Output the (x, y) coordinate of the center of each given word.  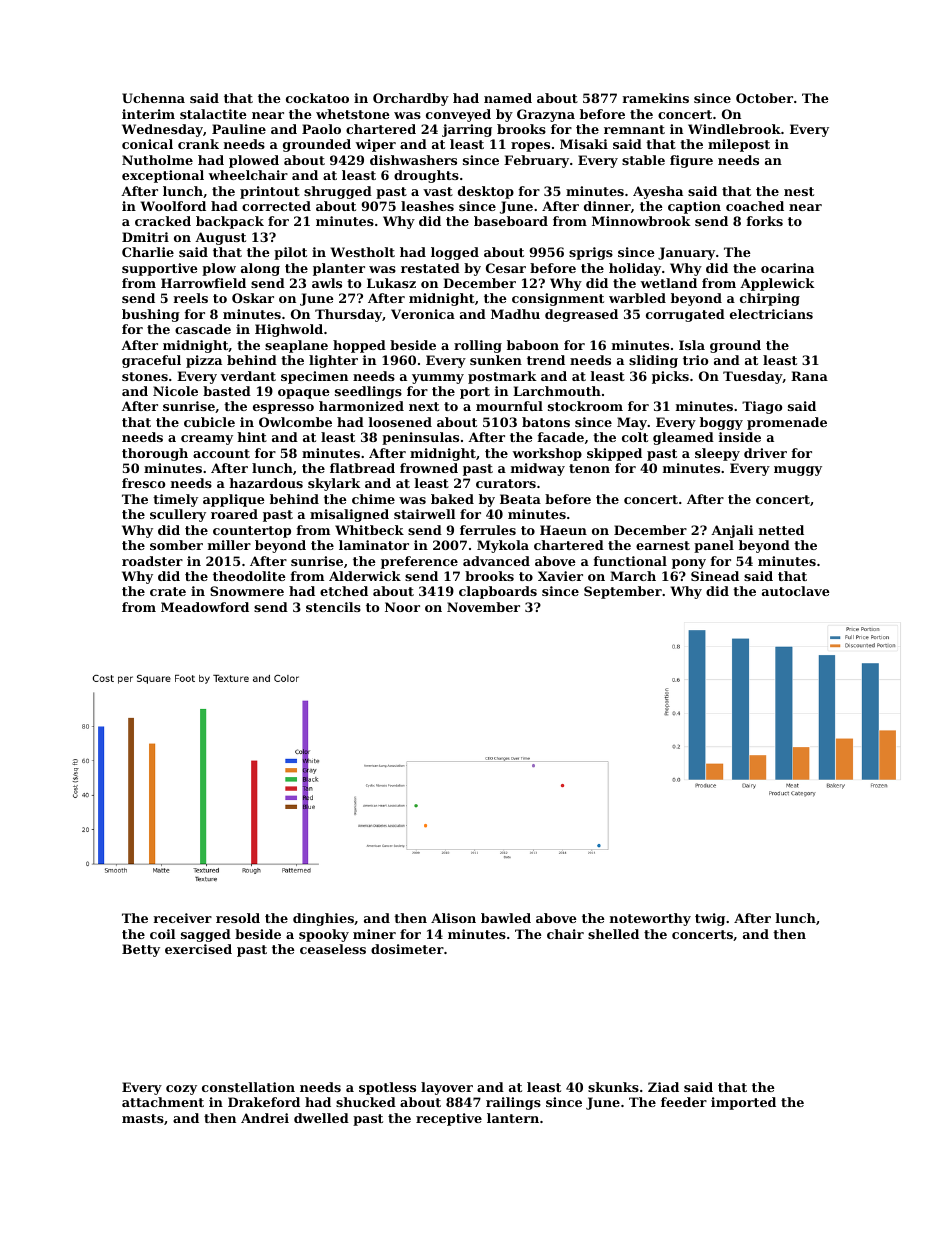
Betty (141, 950)
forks (765, 221)
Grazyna (546, 115)
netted (781, 530)
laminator (374, 545)
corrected (276, 206)
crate (168, 591)
